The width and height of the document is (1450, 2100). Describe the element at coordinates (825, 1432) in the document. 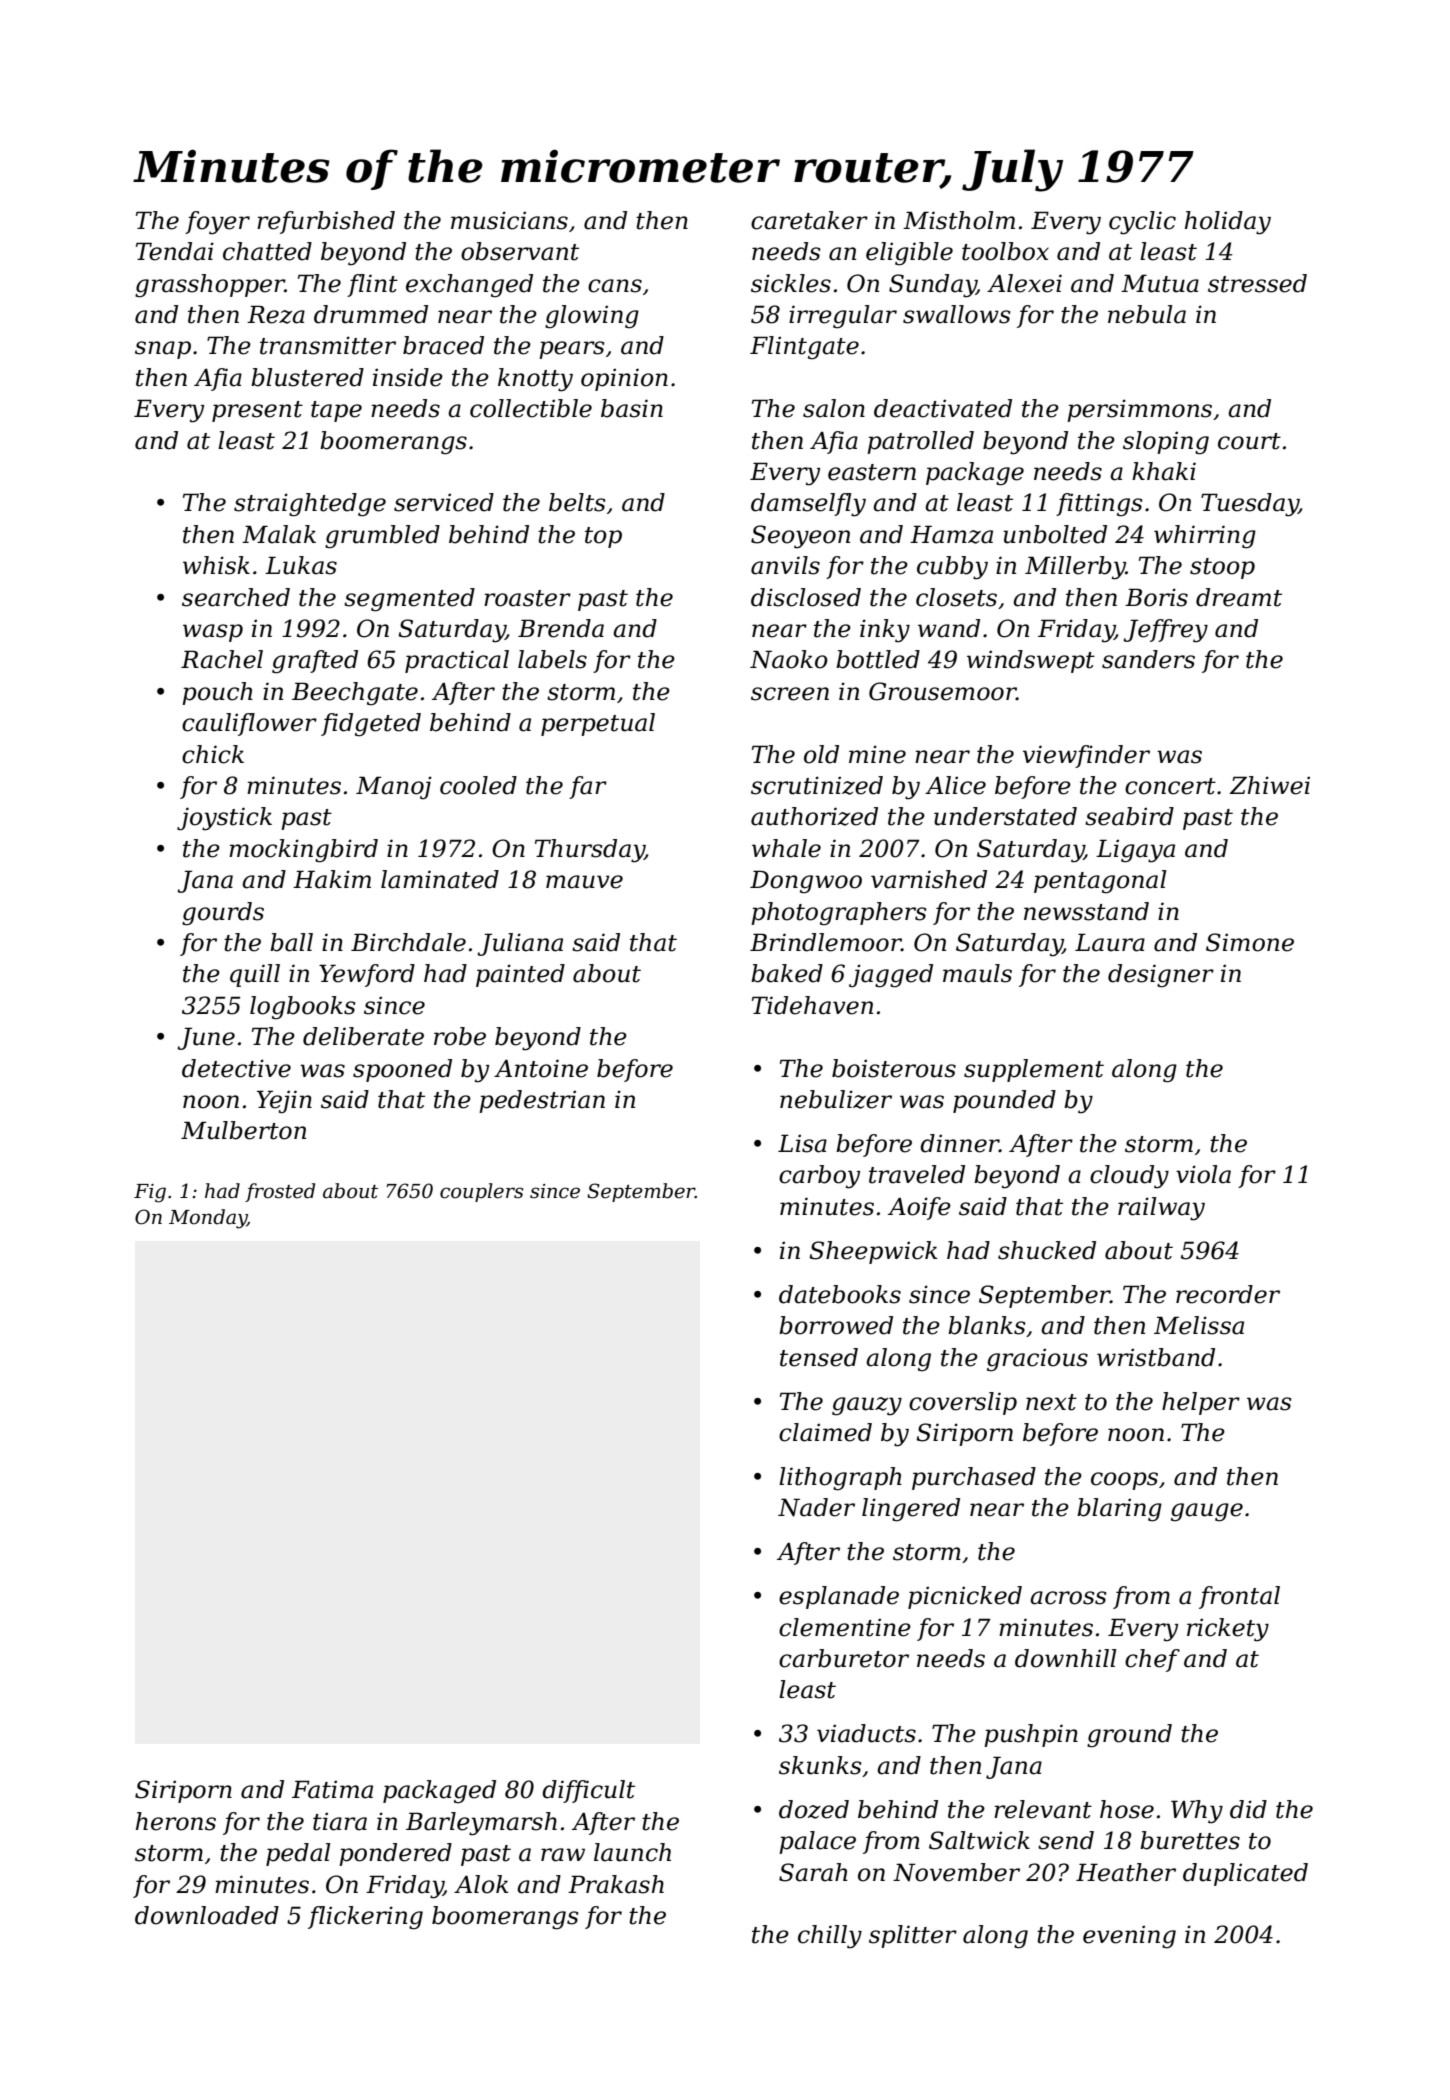

I see `claimed` at that location.
